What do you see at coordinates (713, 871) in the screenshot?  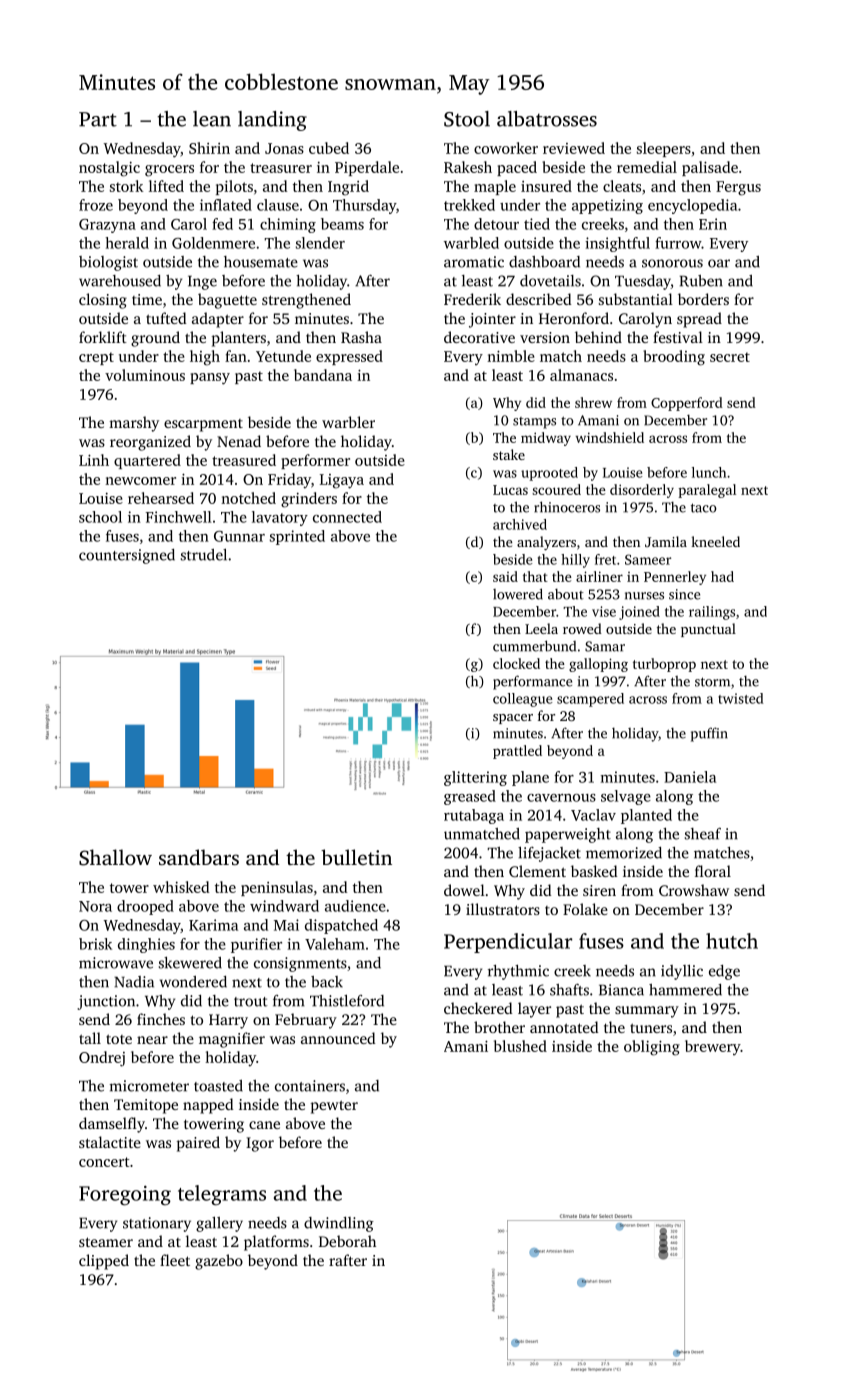 I see `floral` at bounding box center [713, 871].
